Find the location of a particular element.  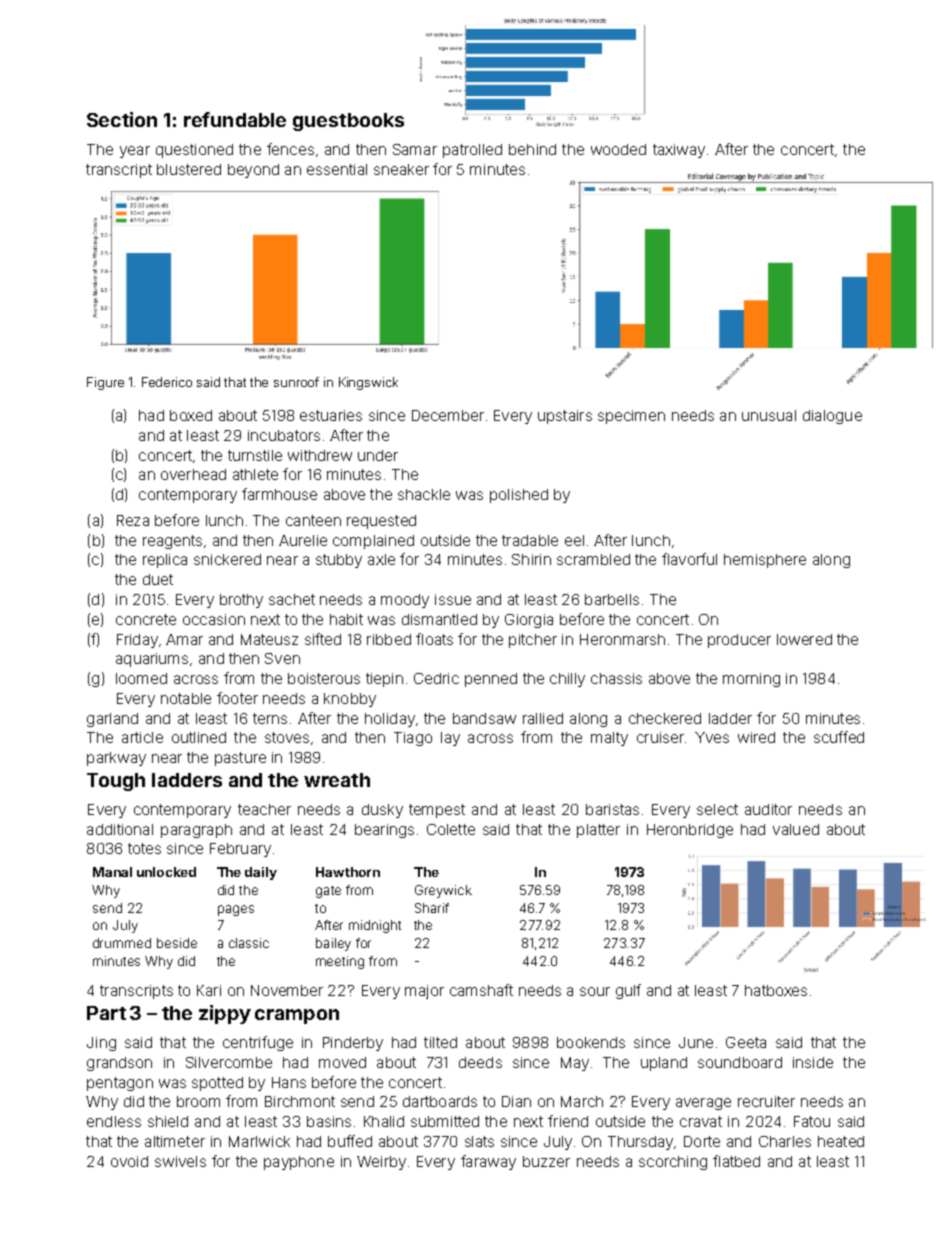

Geeta is located at coordinates (746, 1042).
